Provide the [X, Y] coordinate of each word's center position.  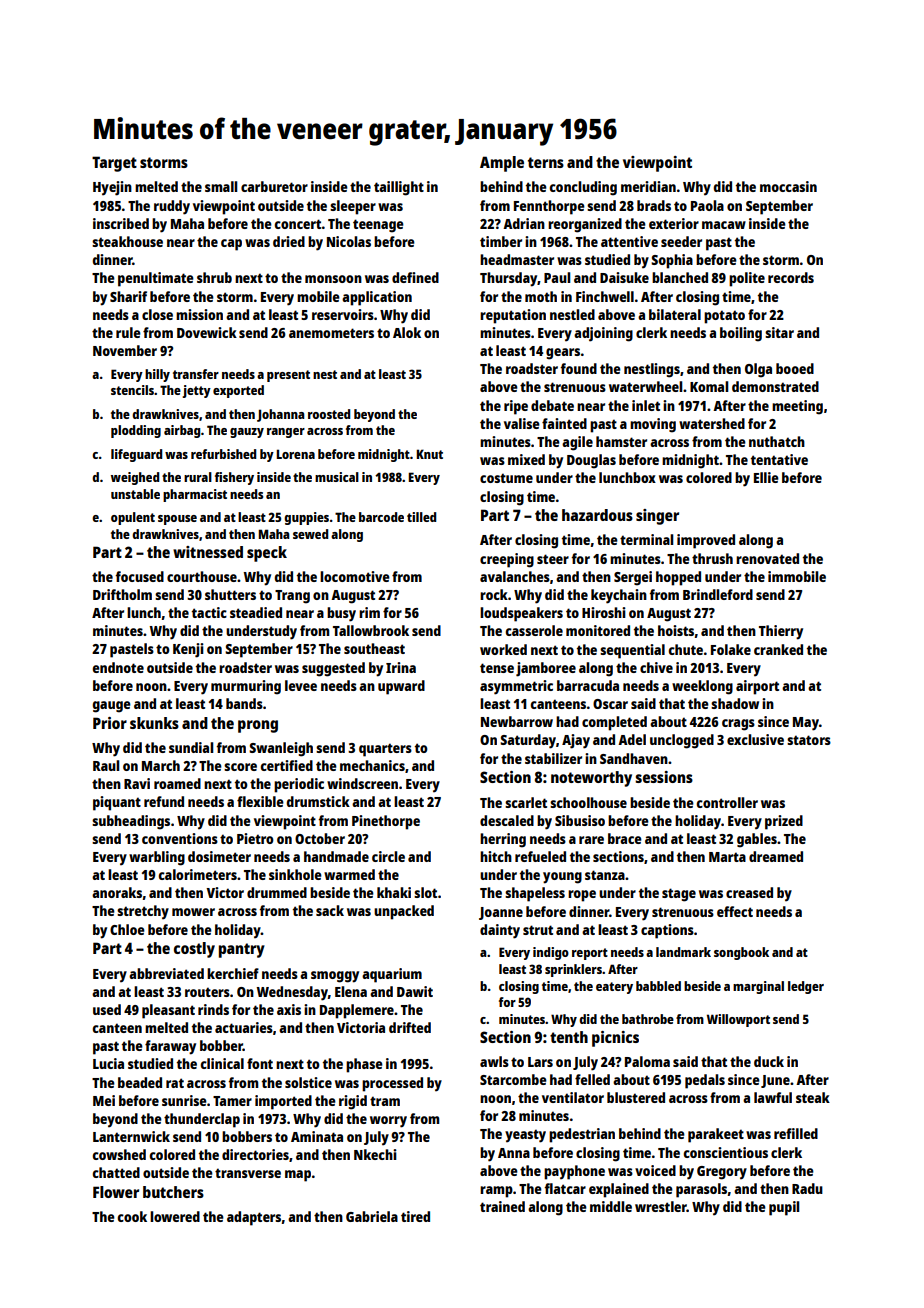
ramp [496, 1192]
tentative [779, 459]
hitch [496, 856]
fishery [234, 478]
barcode [381, 517]
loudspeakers [521, 614]
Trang [292, 597]
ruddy [172, 207]
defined [415, 277]
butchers [173, 1192]
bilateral [675, 314]
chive [656, 667]
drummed [277, 892]
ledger [806, 987]
